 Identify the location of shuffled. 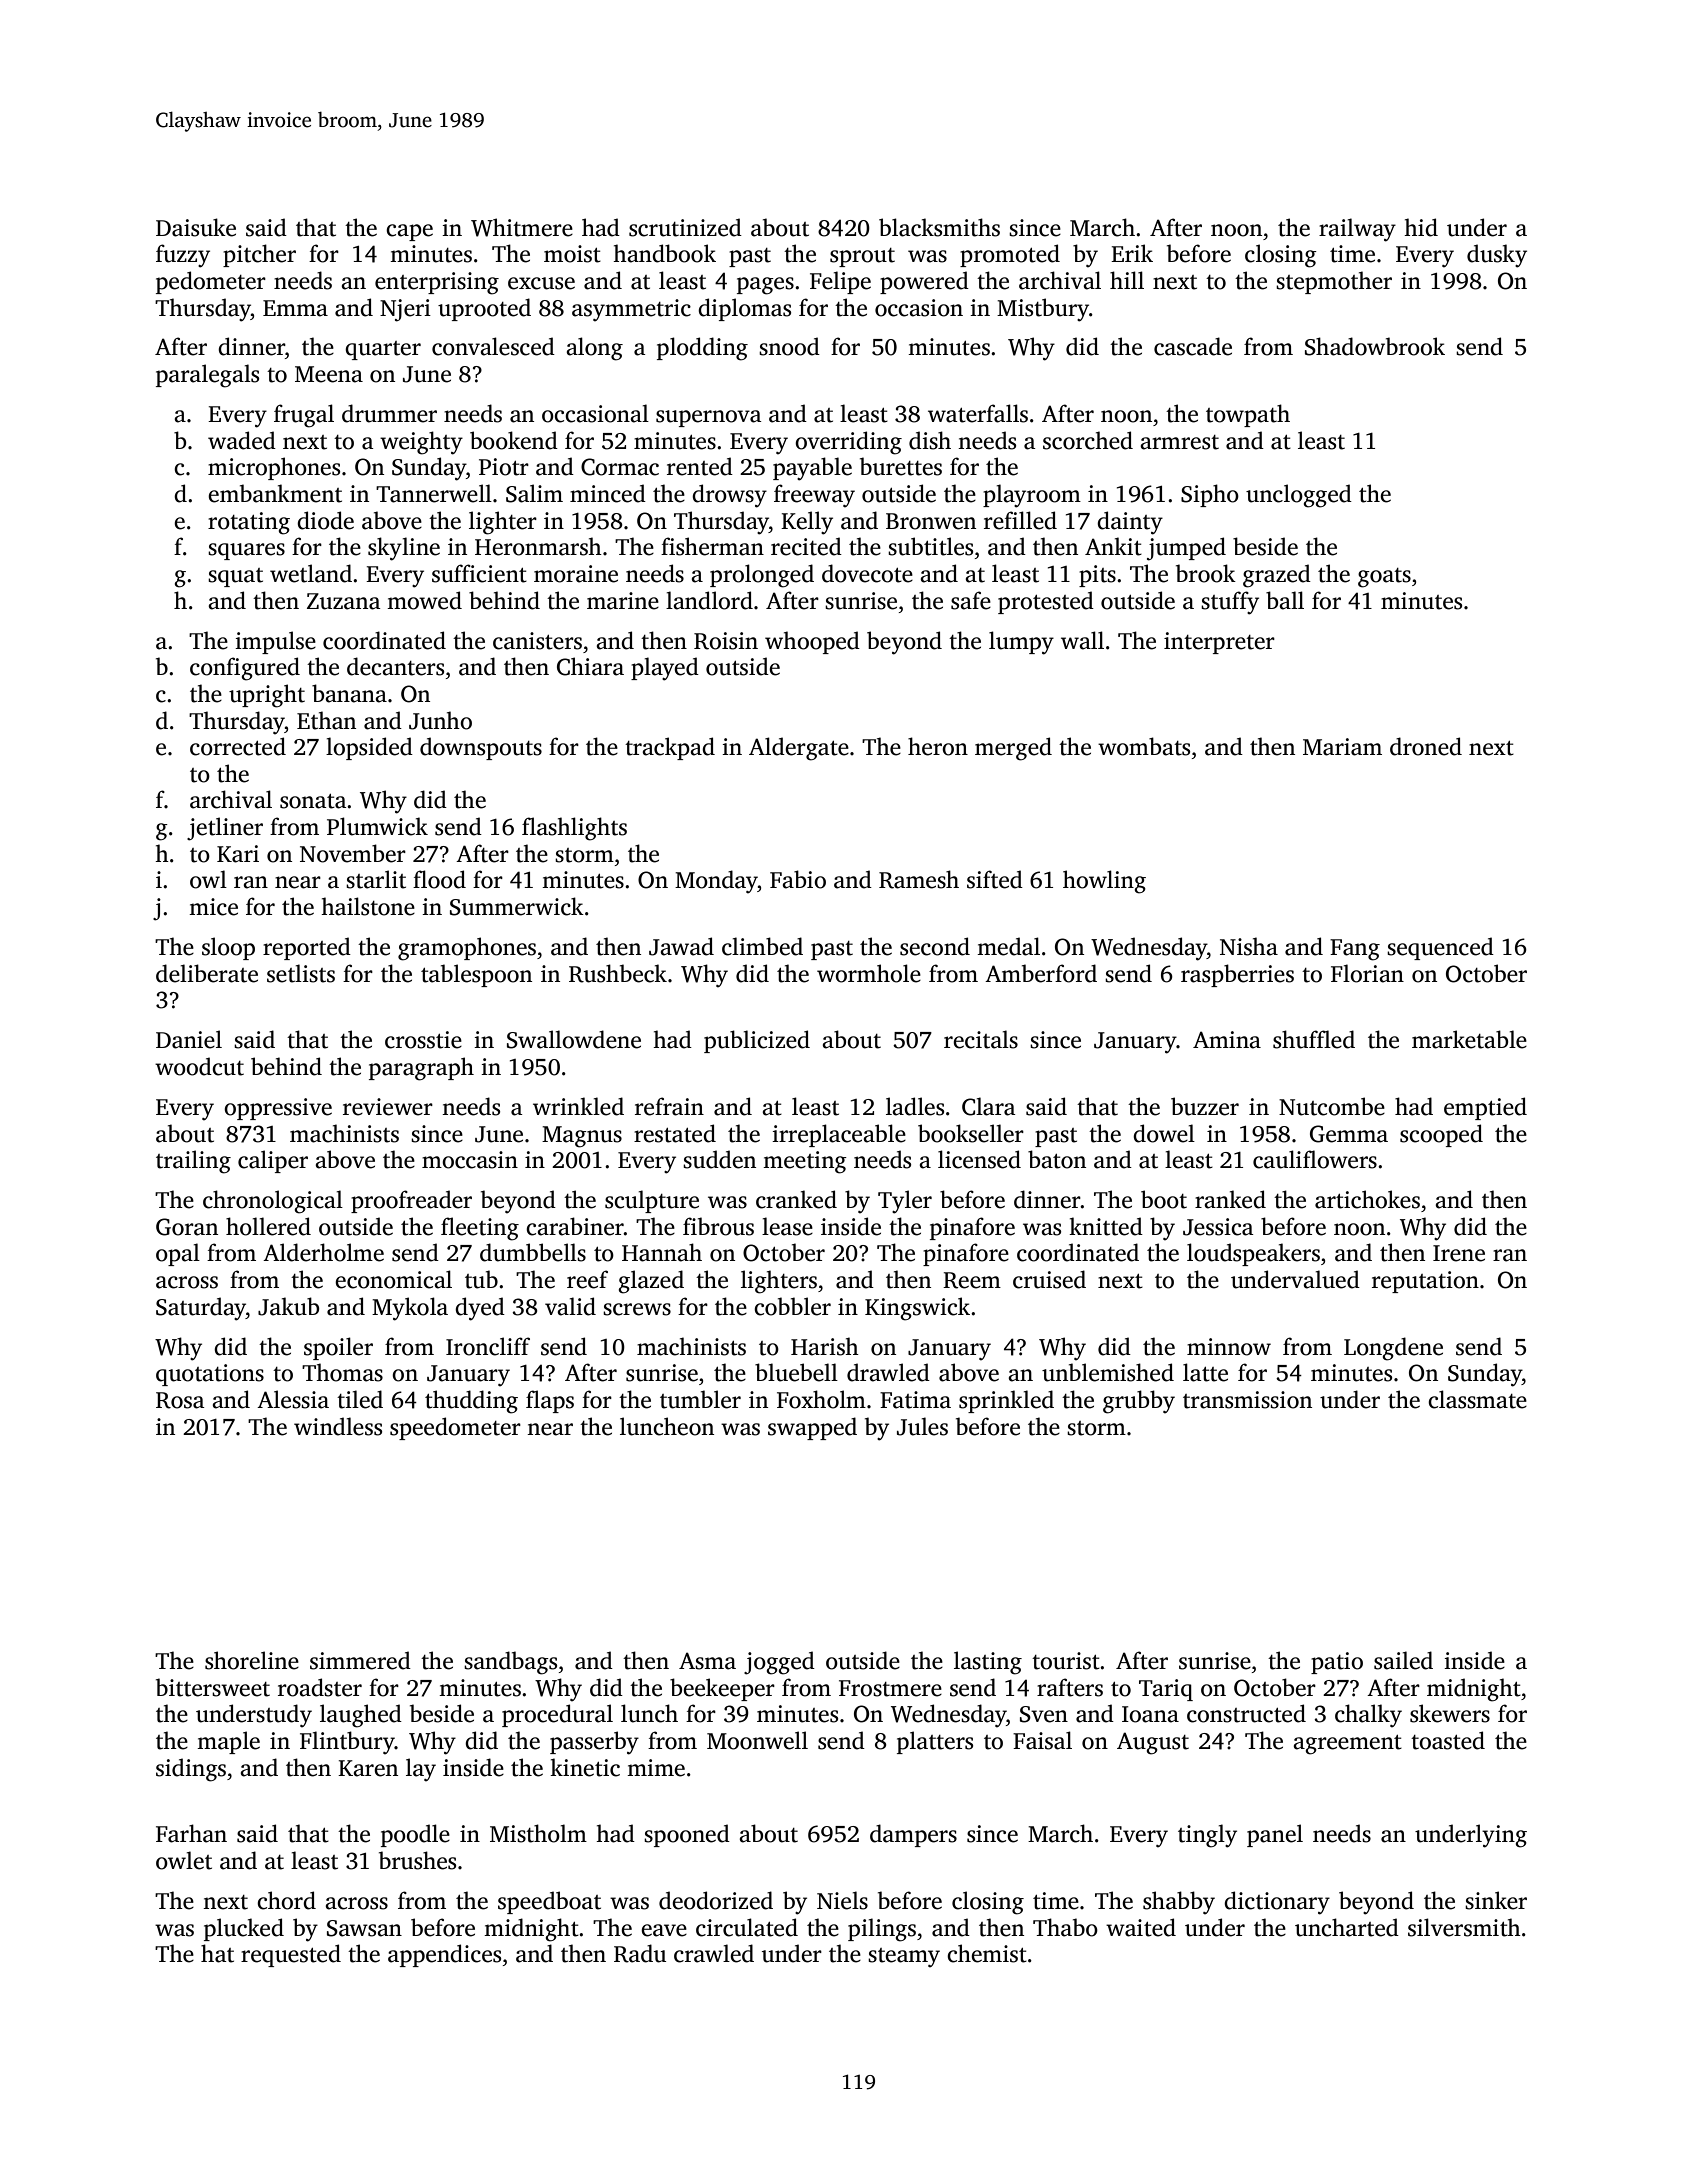
(1314, 1039).
